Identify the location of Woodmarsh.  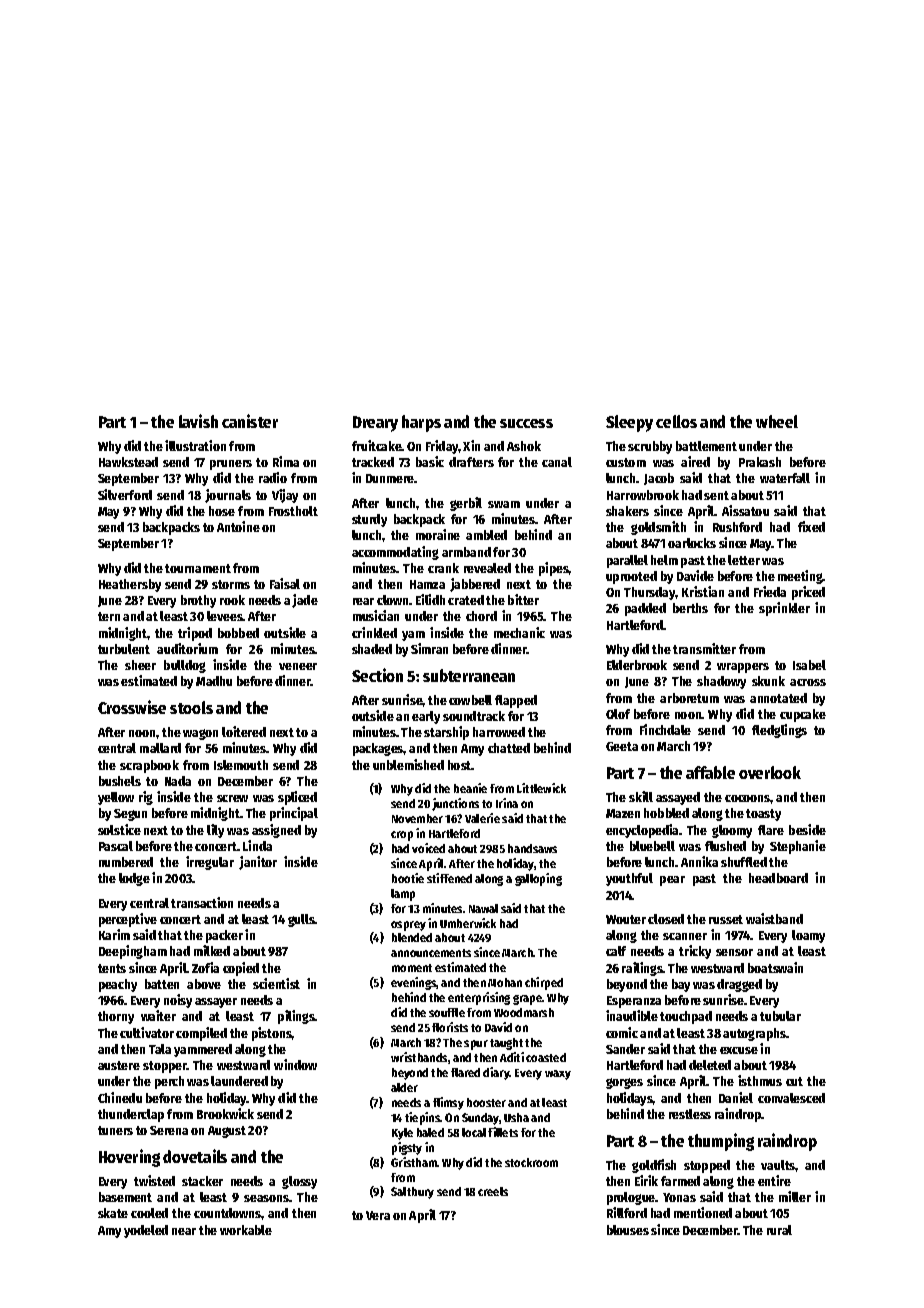
(524, 1012).
